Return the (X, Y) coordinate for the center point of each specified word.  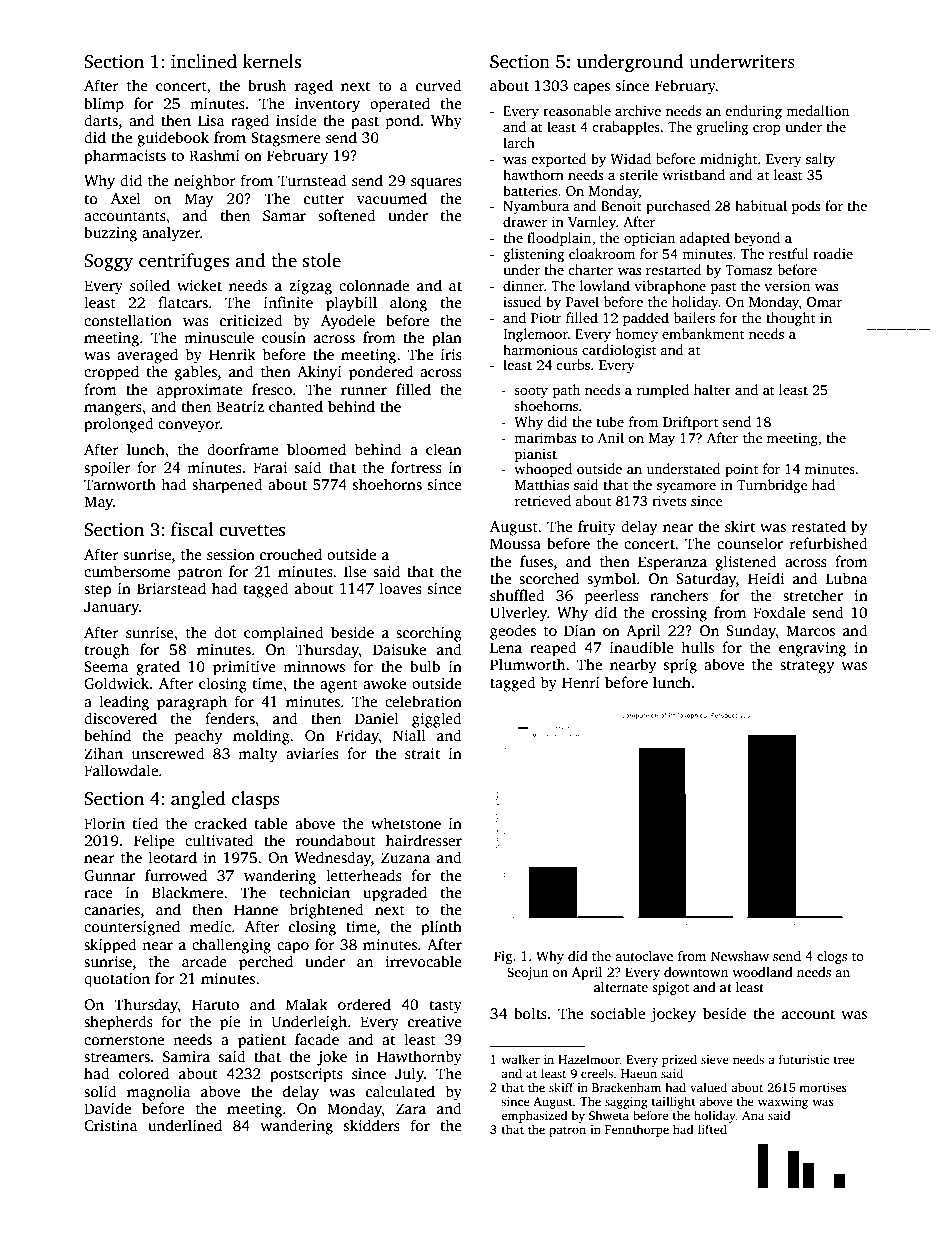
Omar (824, 302)
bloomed (316, 449)
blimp (104, 105)
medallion (817, 110)
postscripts (306, 1075)
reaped (553, 649)
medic (210, 926)
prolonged (119, 425)
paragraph (192, 703)
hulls (697, 647)
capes (591, 89)
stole (322, 260)
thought (790, 319)
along (408, 304)
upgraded (395, 894)
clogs (832, 957)
